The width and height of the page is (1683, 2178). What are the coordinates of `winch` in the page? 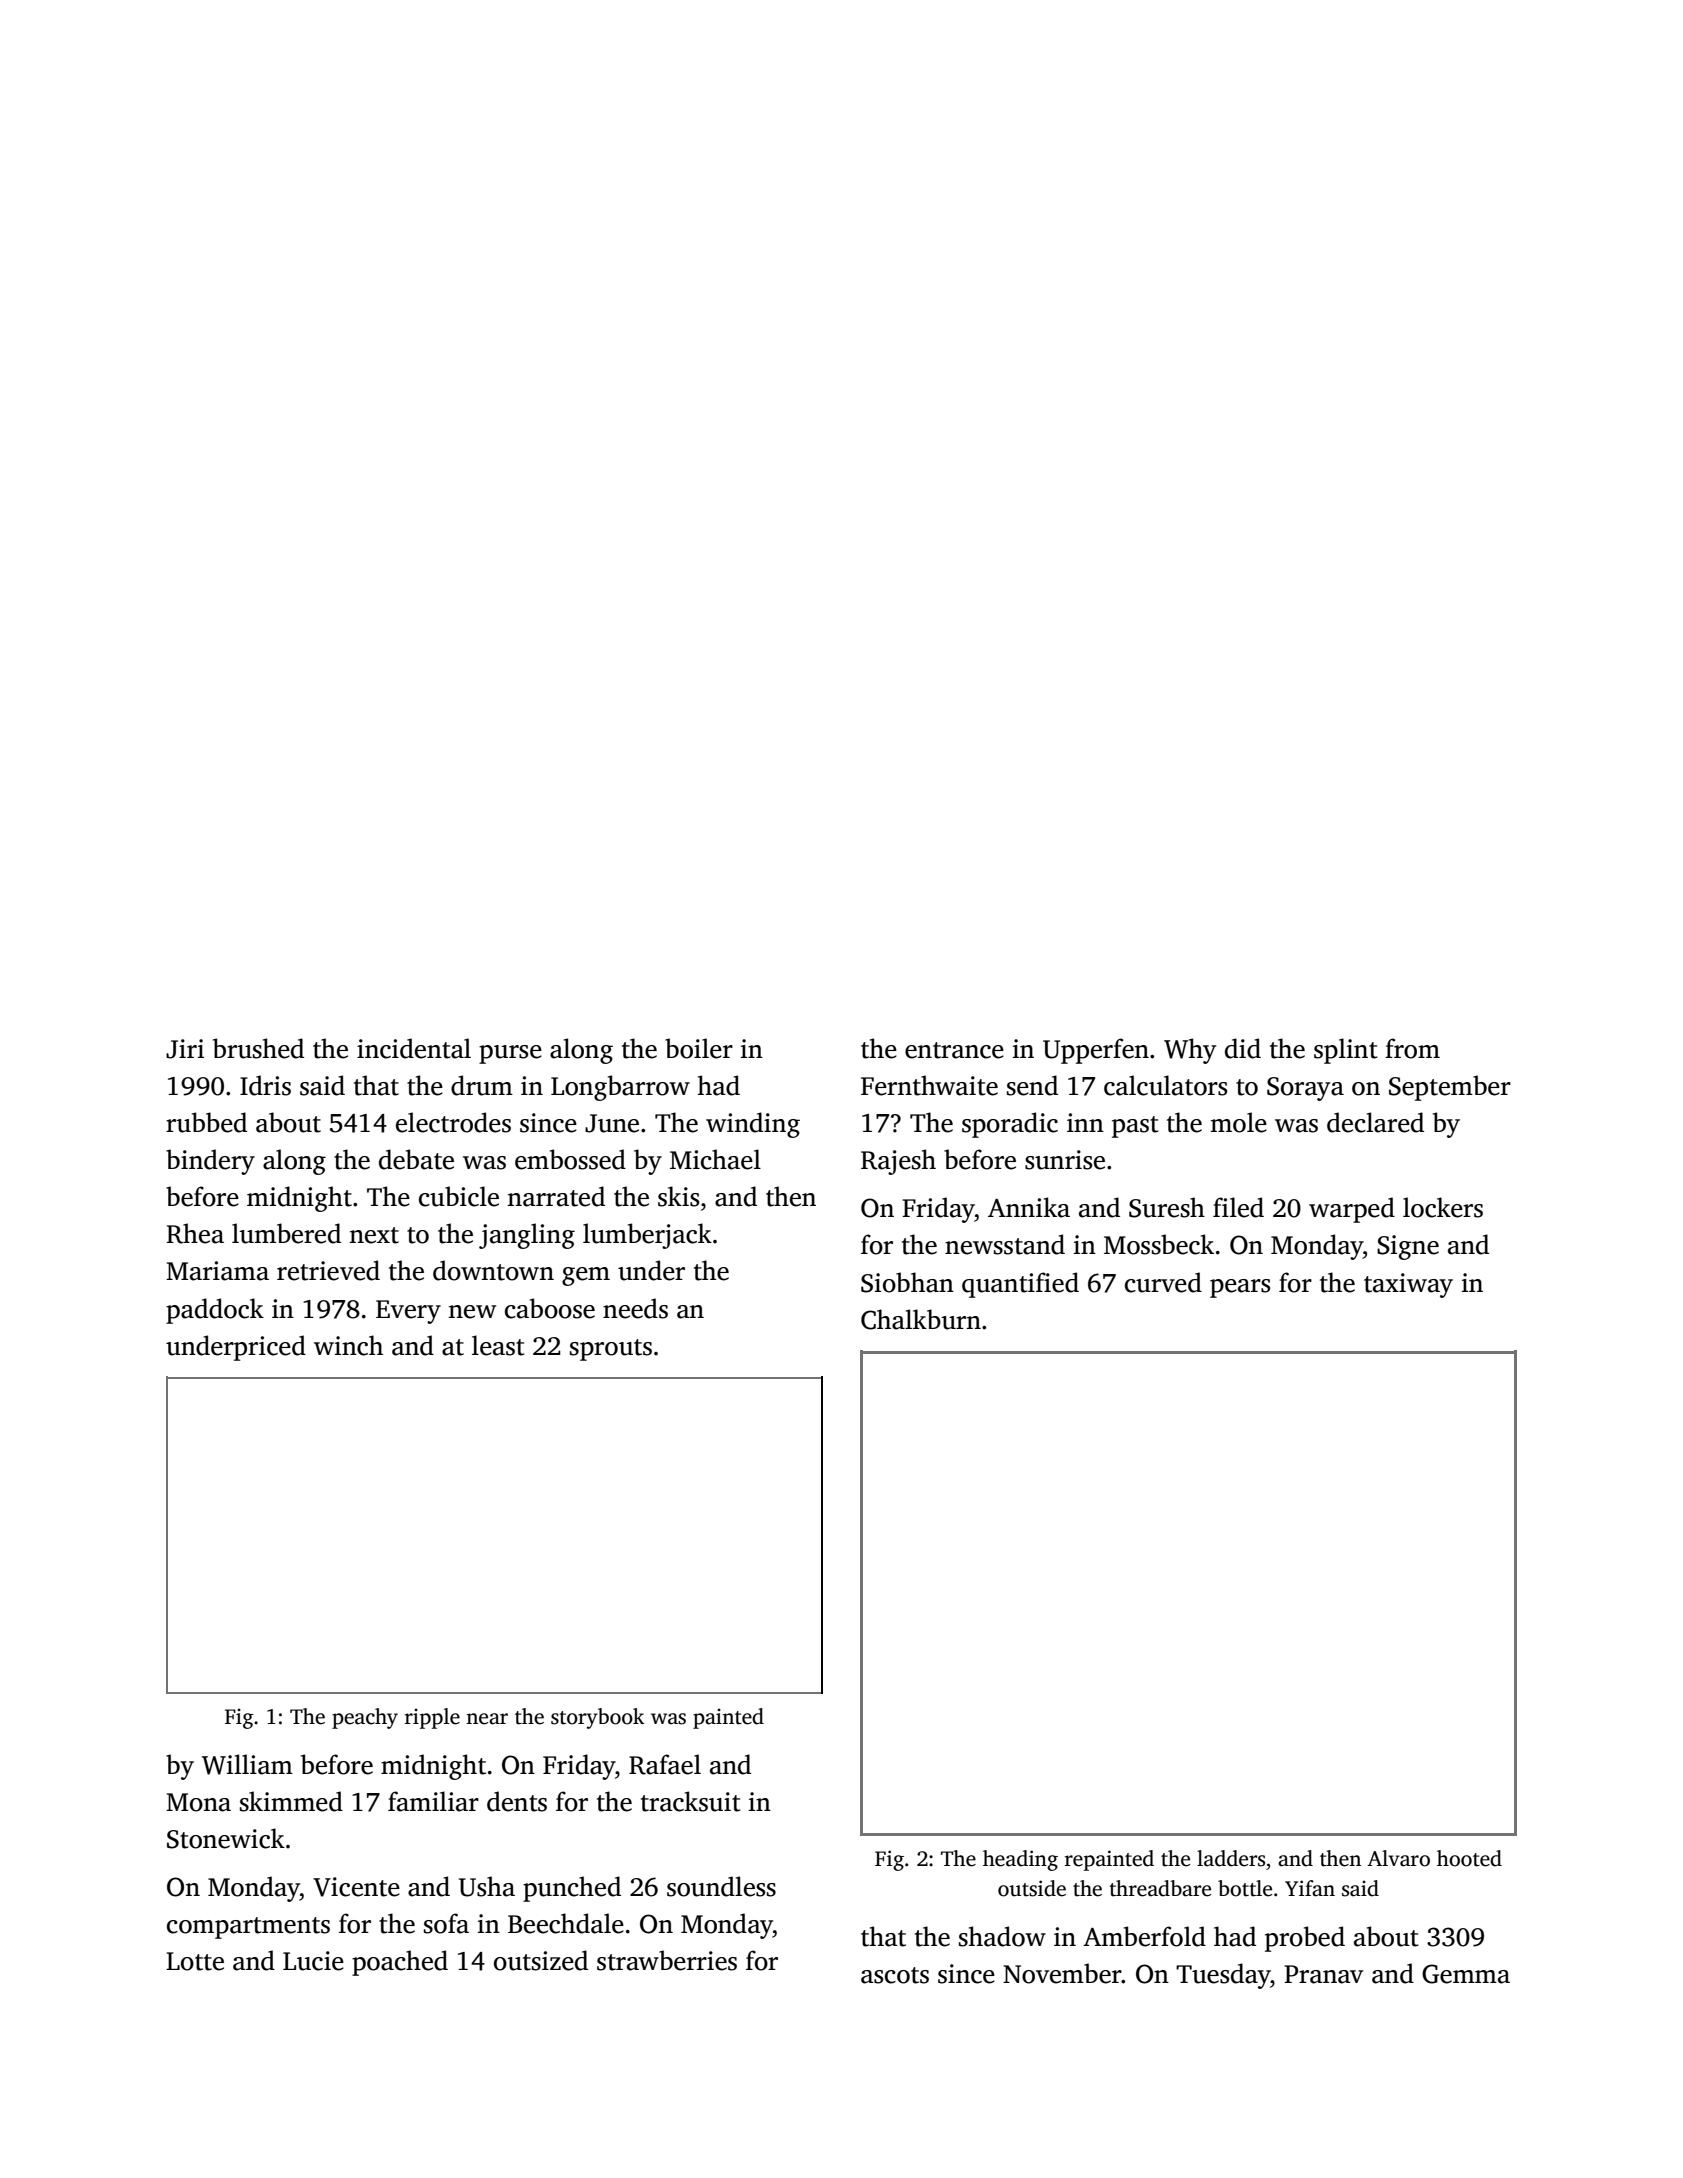 It's located at (348, 1345).
